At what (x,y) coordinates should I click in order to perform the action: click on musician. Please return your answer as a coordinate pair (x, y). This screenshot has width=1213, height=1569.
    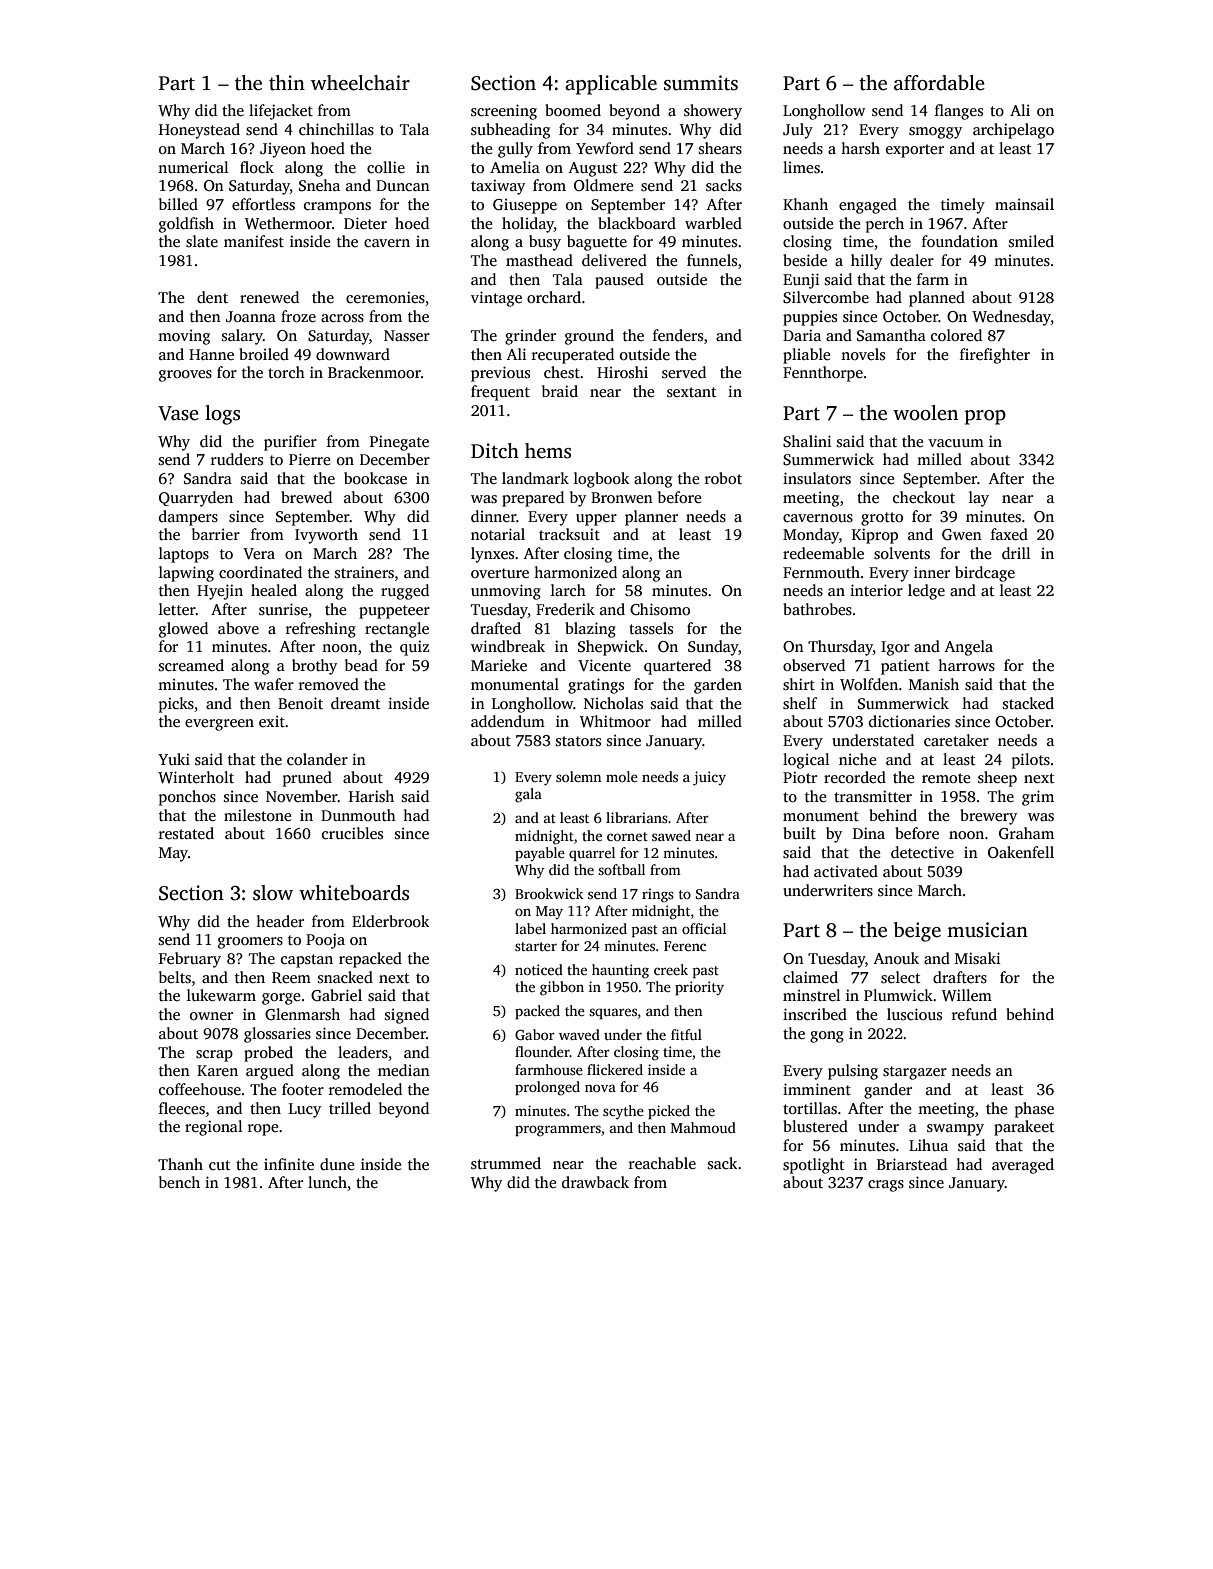
    Looking at the image, I should click on (987, 930).
